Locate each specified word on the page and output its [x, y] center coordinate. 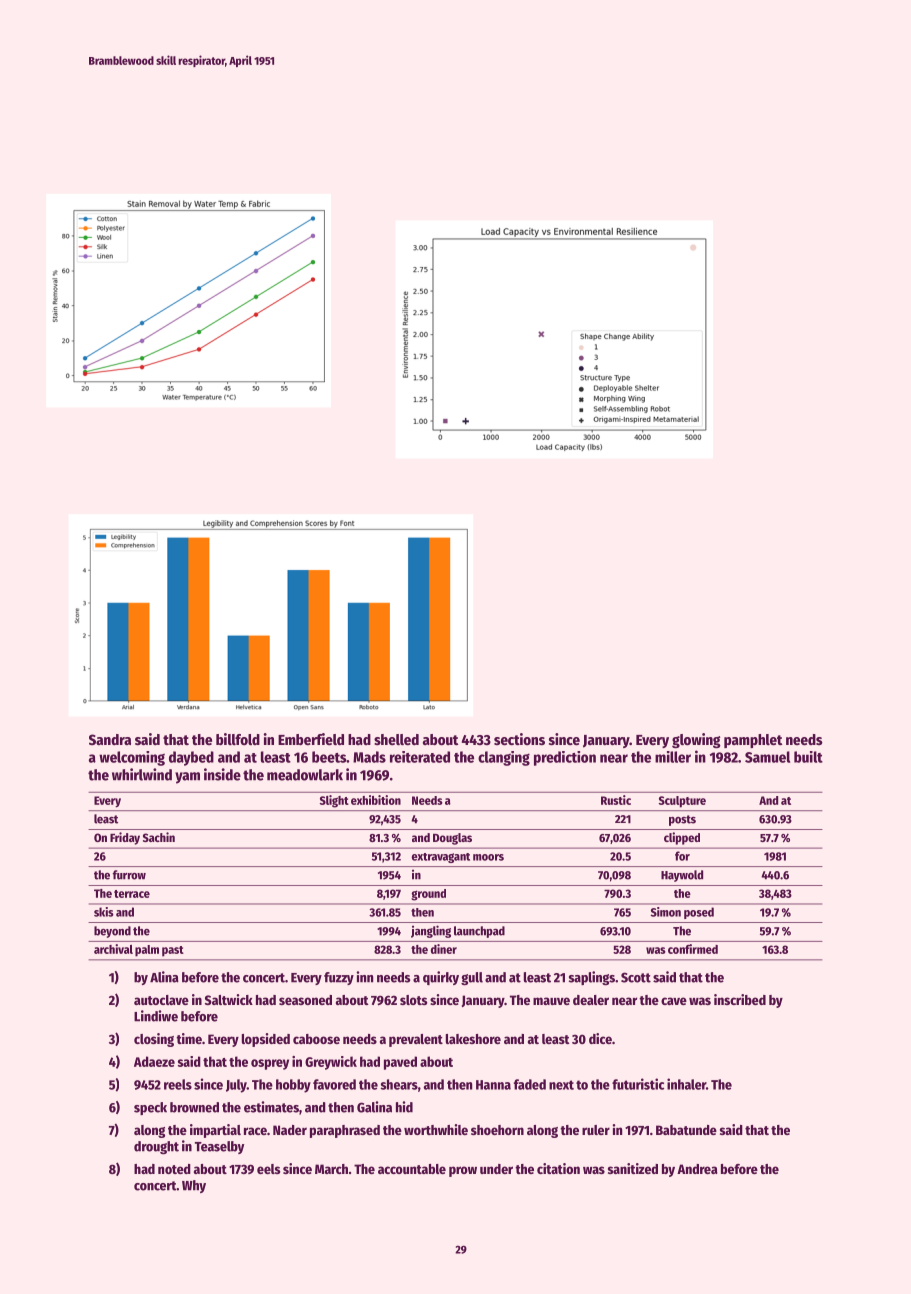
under [496, 1169]
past [173, 951]
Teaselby [219, 1147]
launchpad [479, 932]
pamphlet [753, 741]
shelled [396, 739]
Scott [636, 977]
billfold [238, 739]
